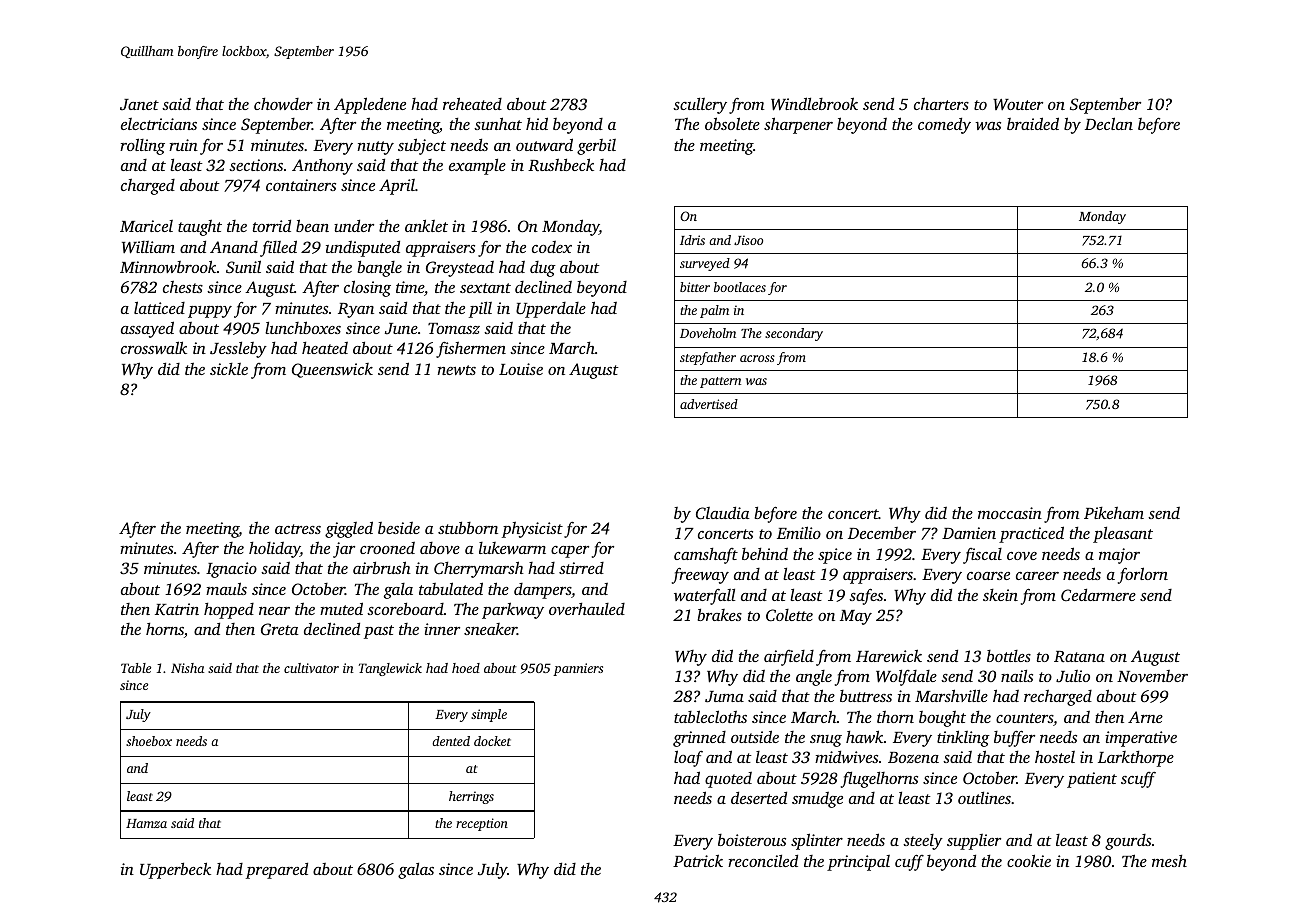  I want to click on brakes, so click(719, 614).
